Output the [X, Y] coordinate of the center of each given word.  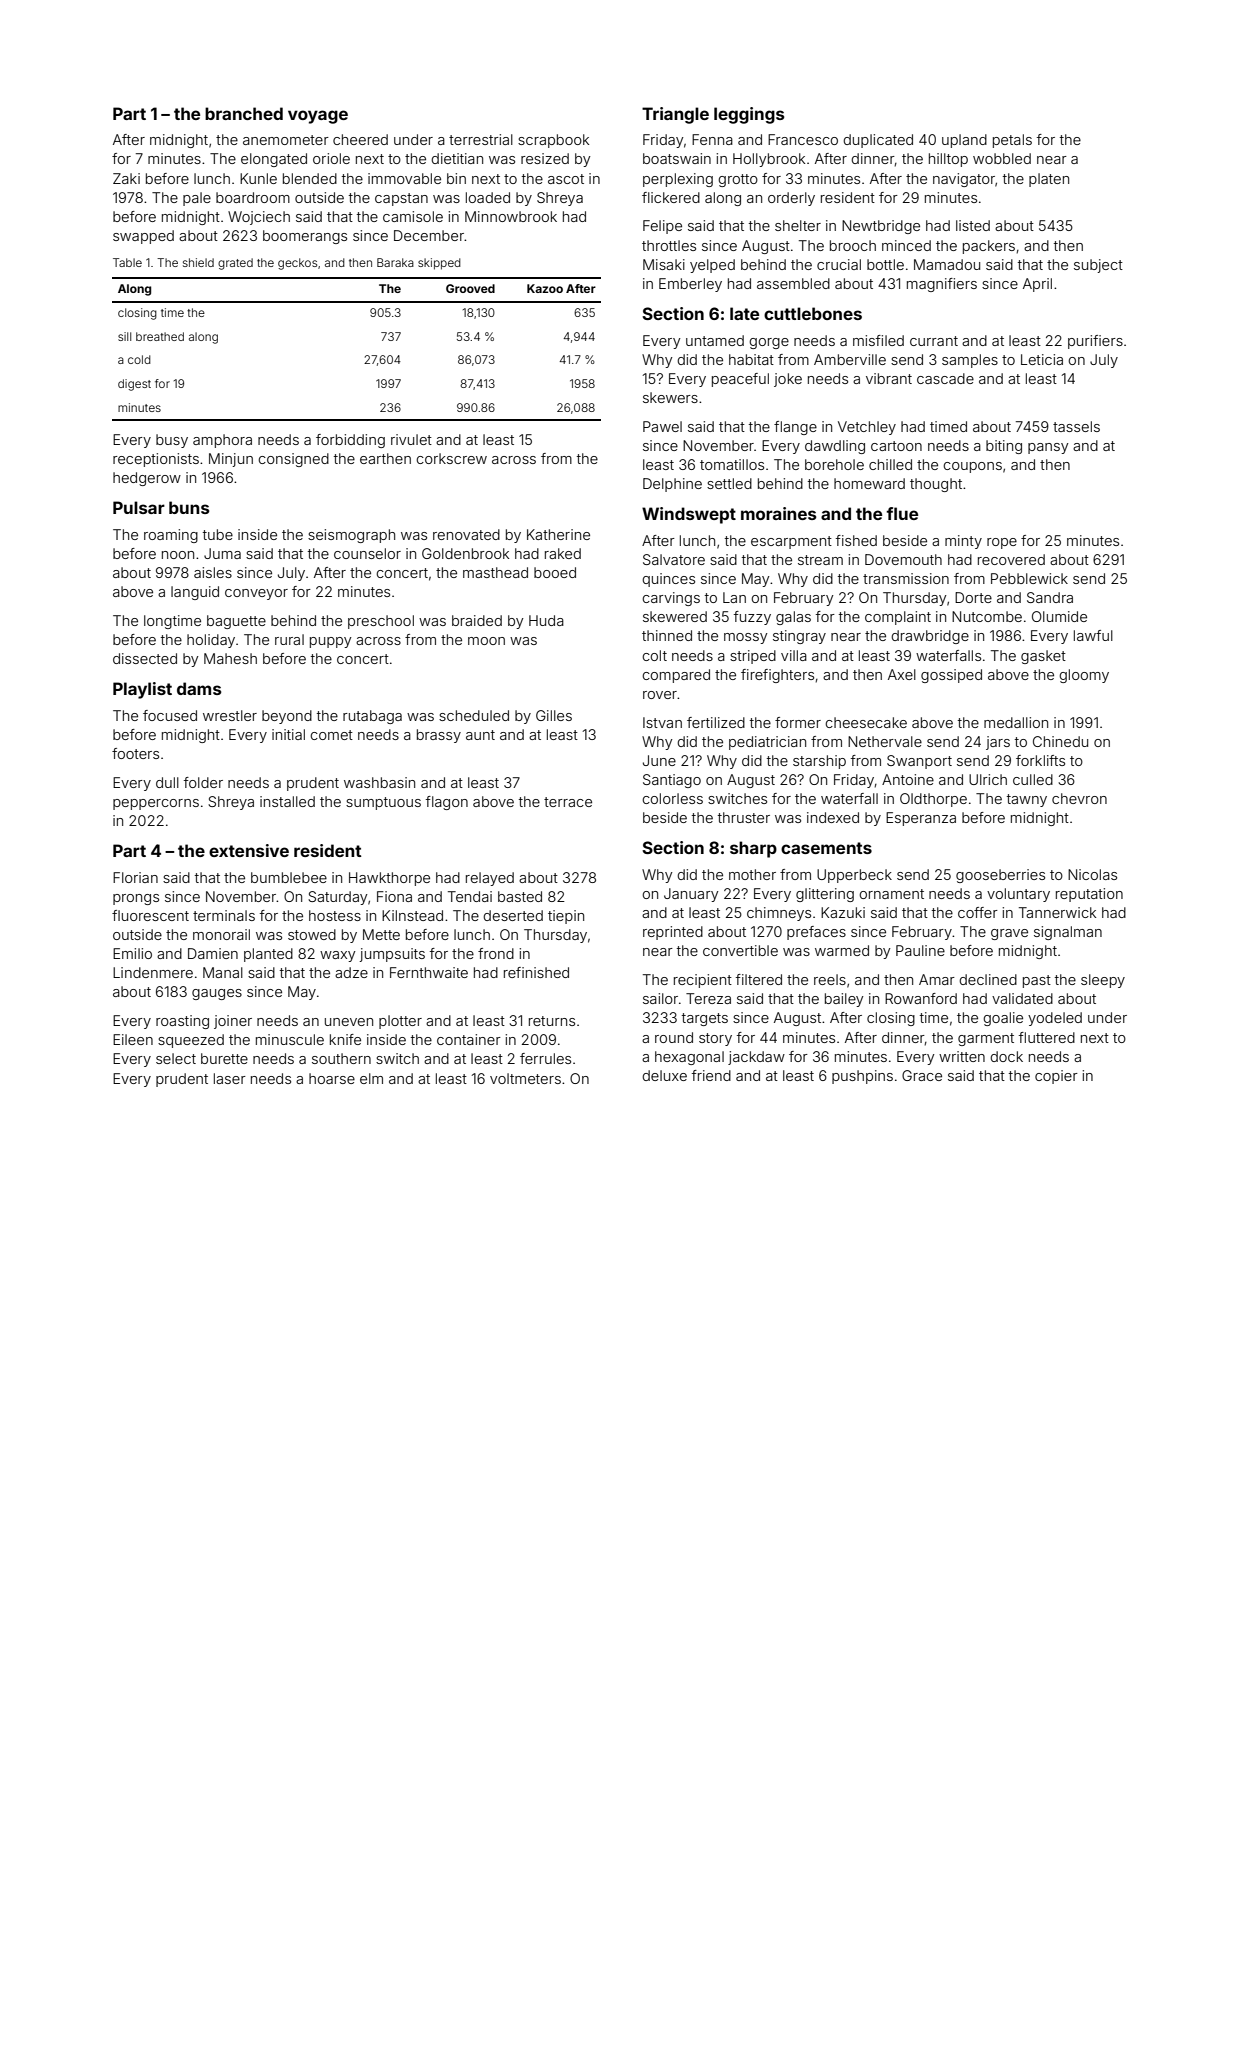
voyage [318, 117]
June [659, 760]
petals [1012, 141]
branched [244, 113]
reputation [1089, 895]
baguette [236, 622]
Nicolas [1092, 874]
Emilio [132, 953]
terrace [568, 802]
